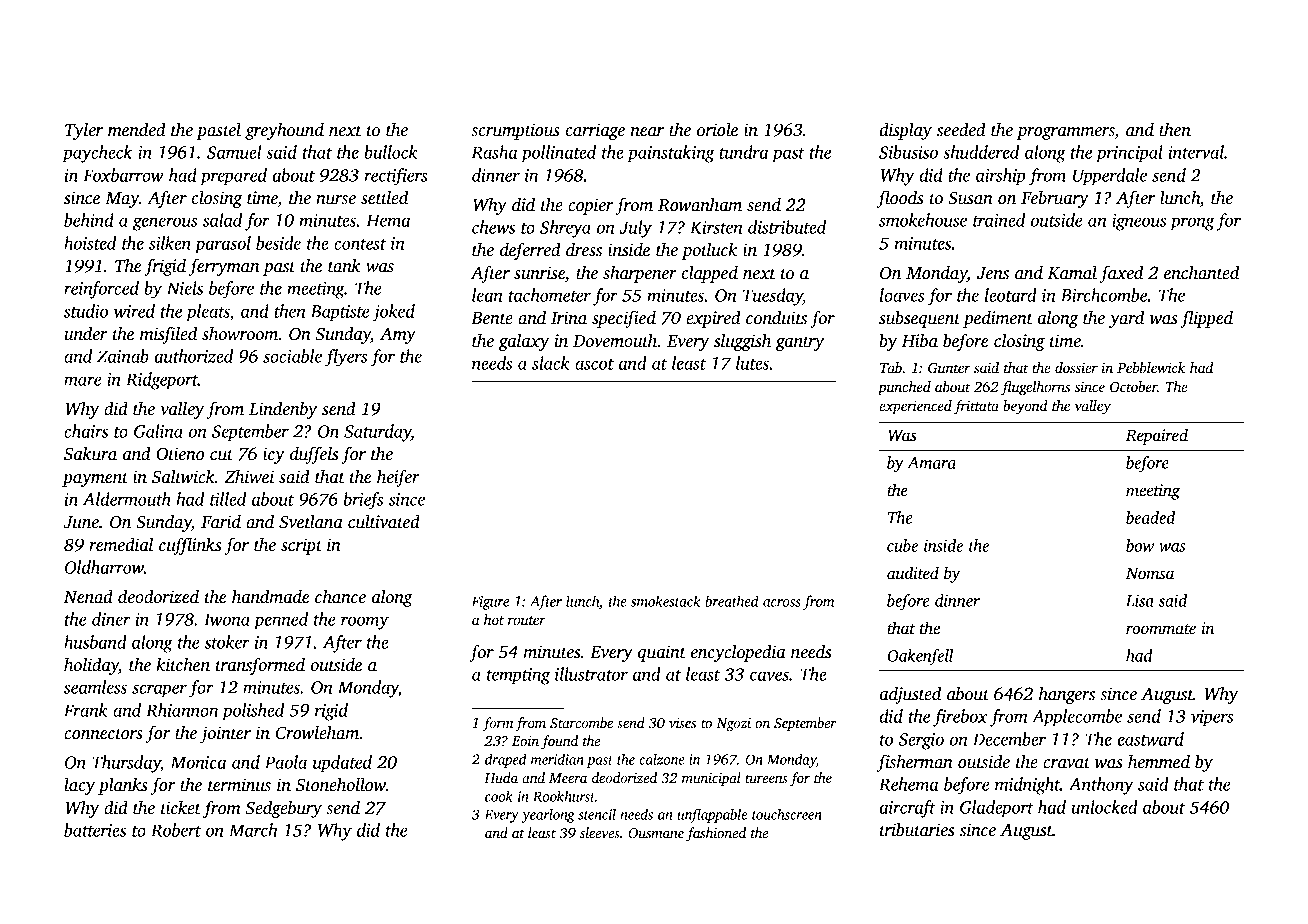 The image size is (1308, 924). I want to click on Robert, so click(176, 830).
